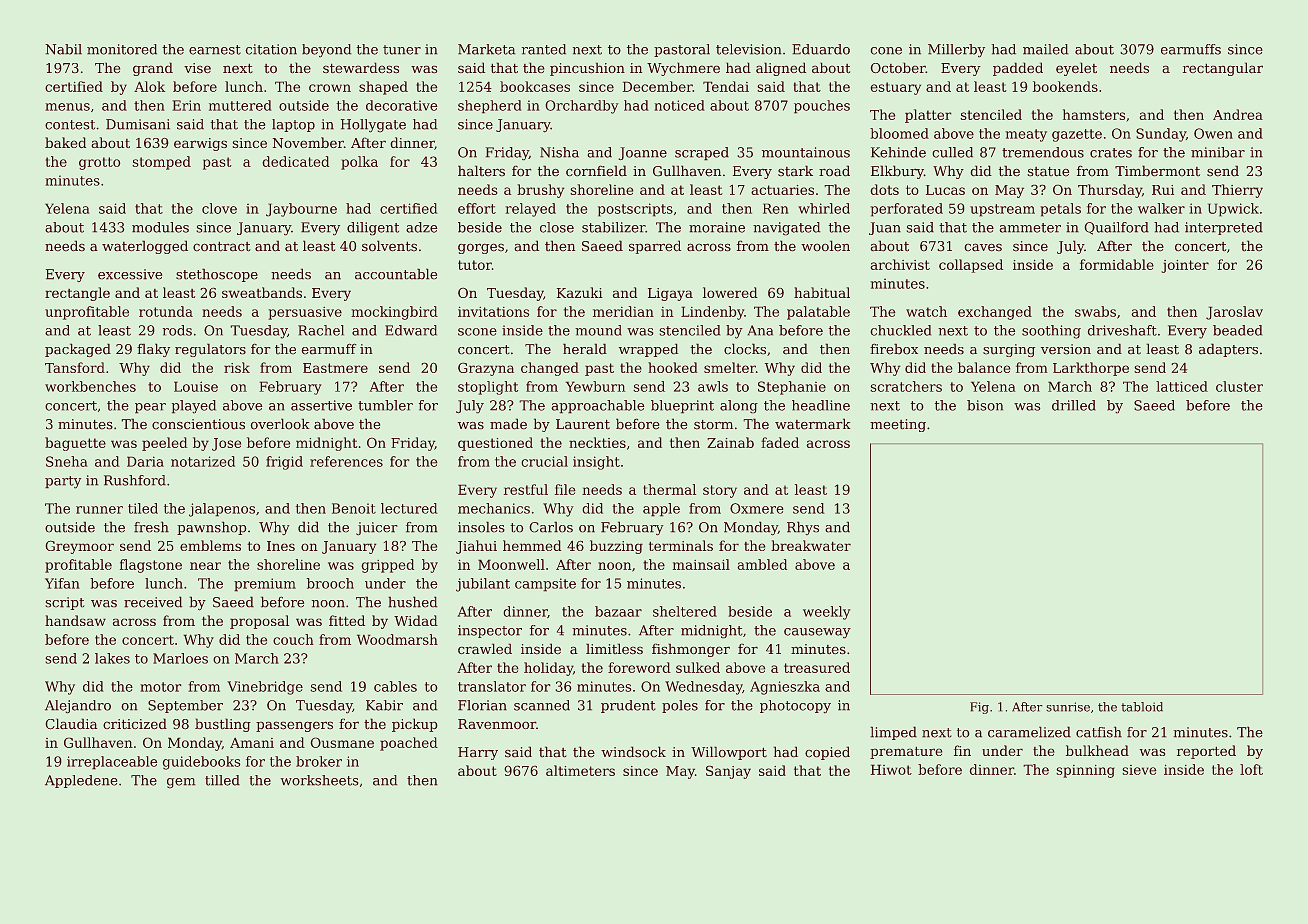 The image size is (1308, 924). Describe the element at coordinates (383, 88) in the page. I see `shaped` at that location.
